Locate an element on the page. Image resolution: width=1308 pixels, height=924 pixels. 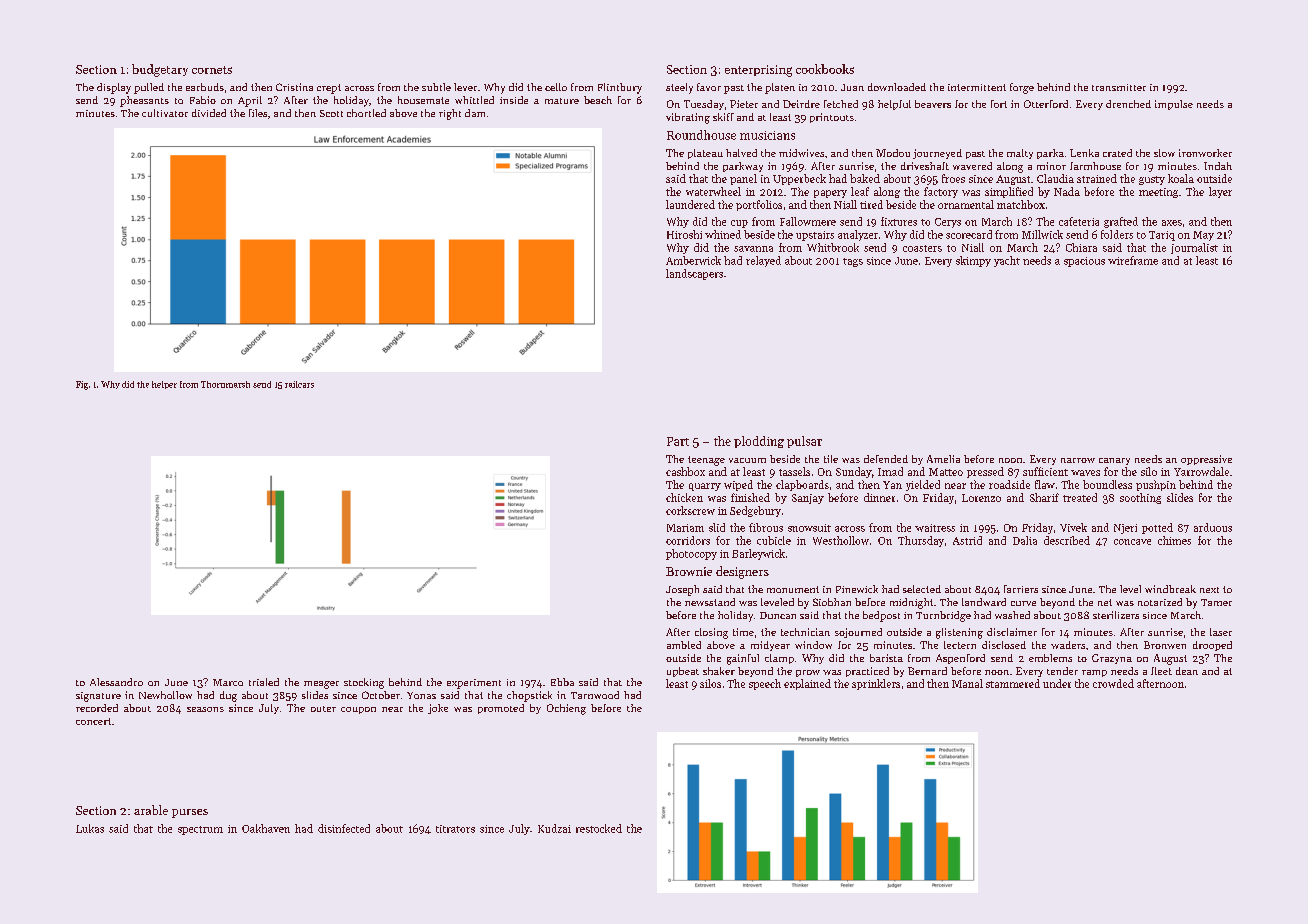
Oakhaven is located at coordinates (266, 828).
